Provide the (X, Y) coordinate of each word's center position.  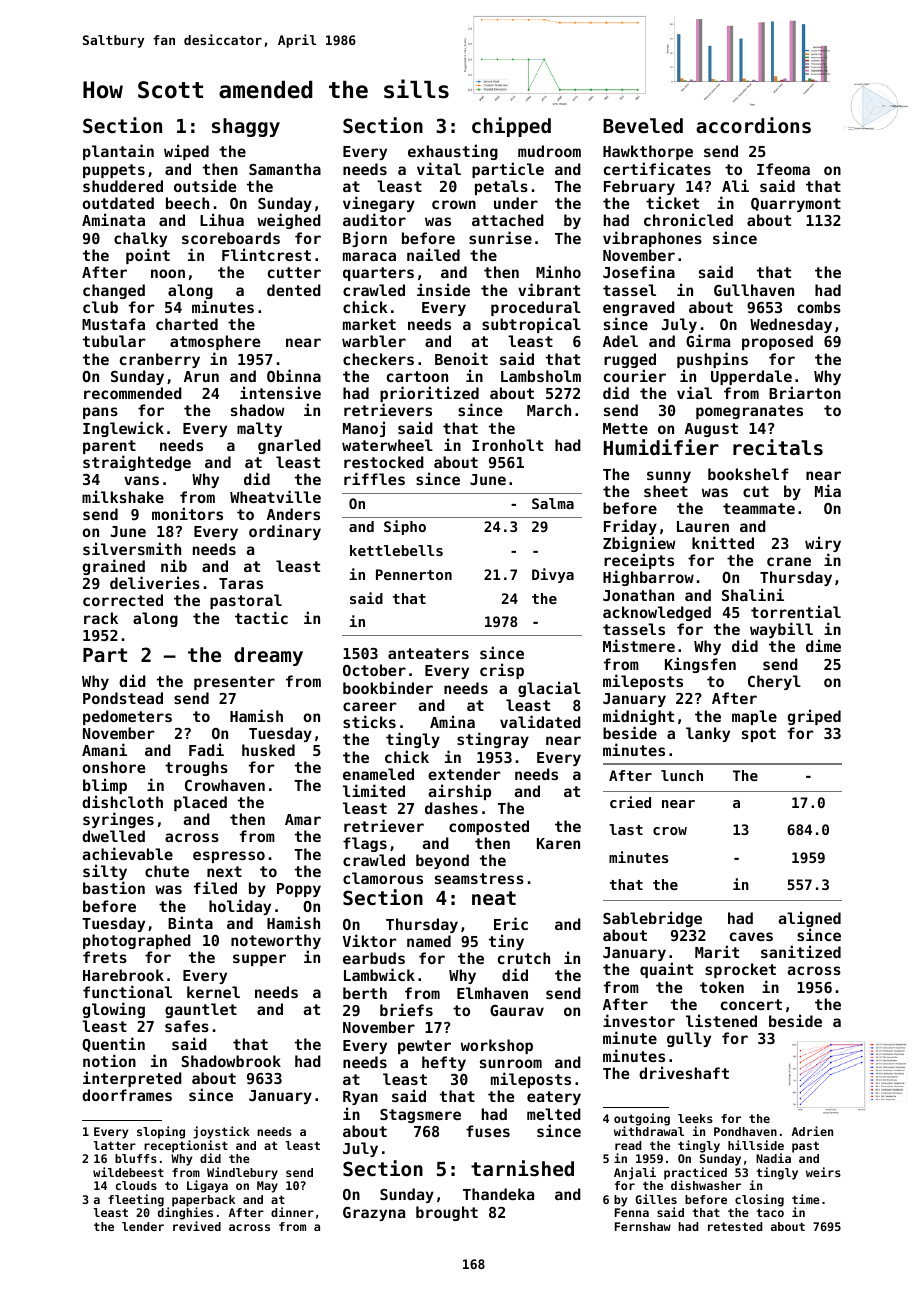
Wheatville (275, 496)
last (626, 829)
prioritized (429, 395)
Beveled (643, 125)
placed (200, 803)
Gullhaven (754, 290)
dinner (292, 1212)
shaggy (246, 127)
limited (374, 790)
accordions (753, 125)
